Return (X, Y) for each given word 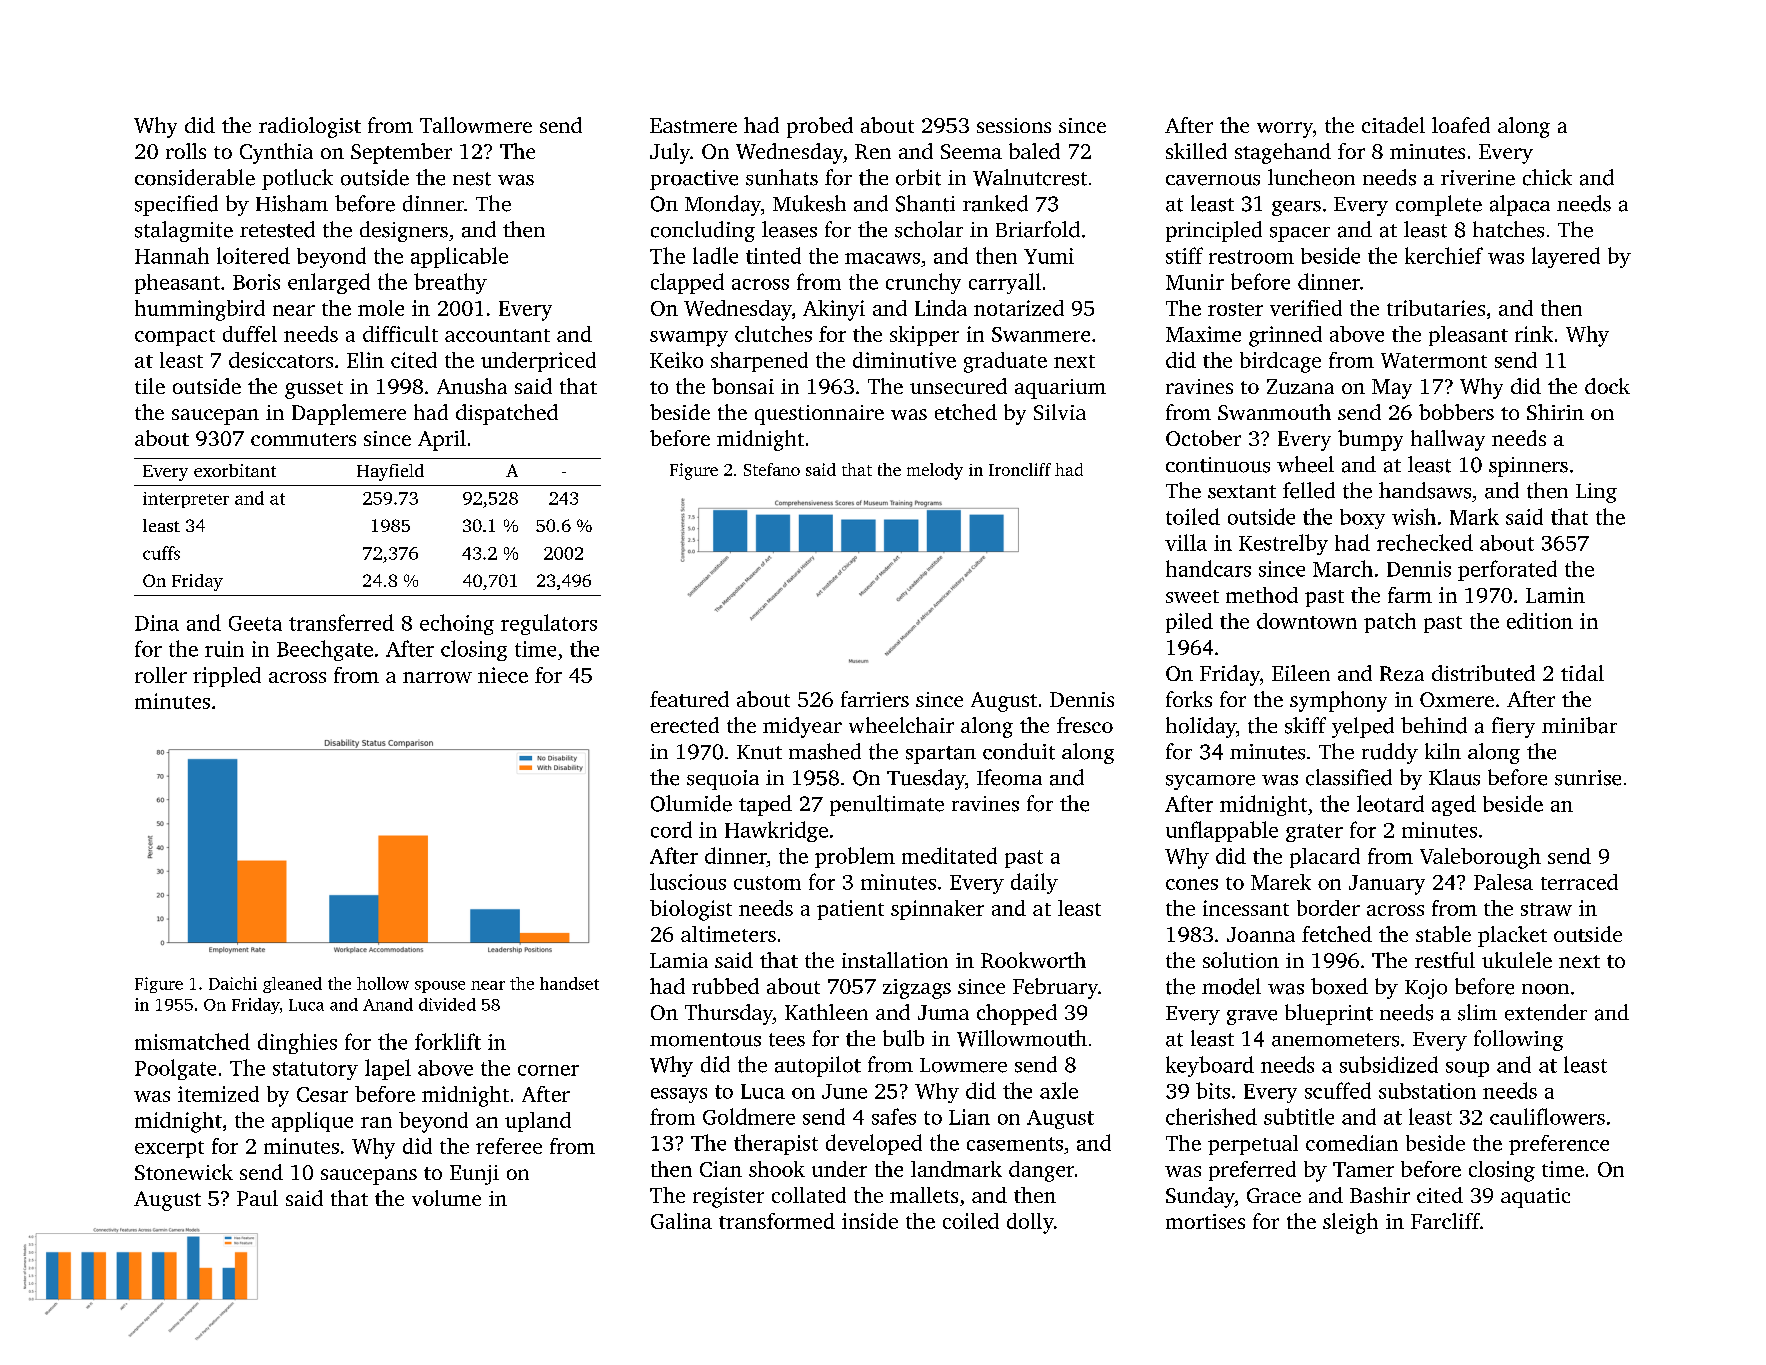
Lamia (679, 960)
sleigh (1350, 1223)
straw (1546, 909)
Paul (257, 1198)
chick (1547, 177)
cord (671, 829)
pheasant (177, 284)
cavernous (1213, 180)
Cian (721, 1169)
